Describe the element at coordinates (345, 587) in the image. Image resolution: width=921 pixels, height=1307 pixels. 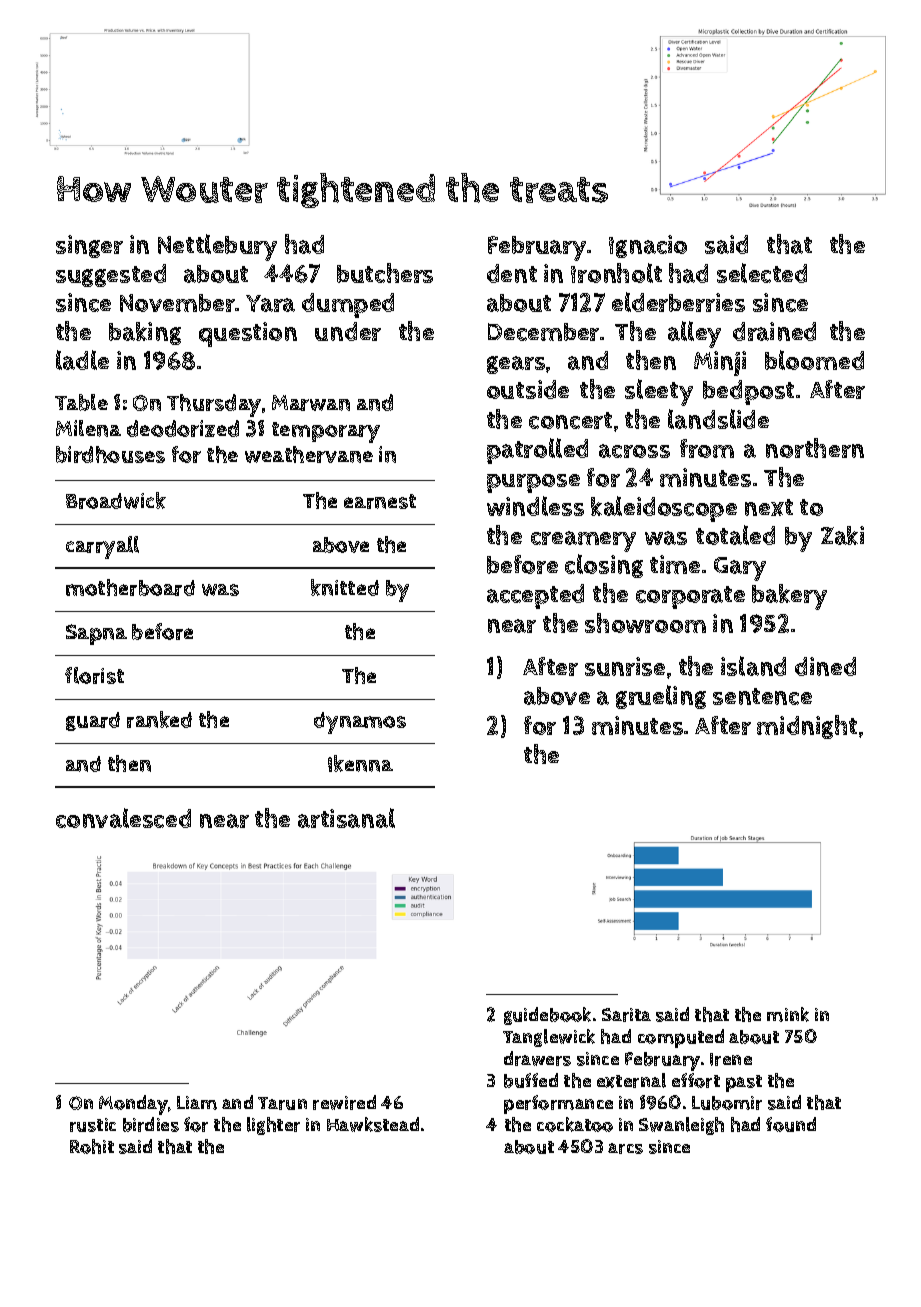
I see `knitted` at that location.
